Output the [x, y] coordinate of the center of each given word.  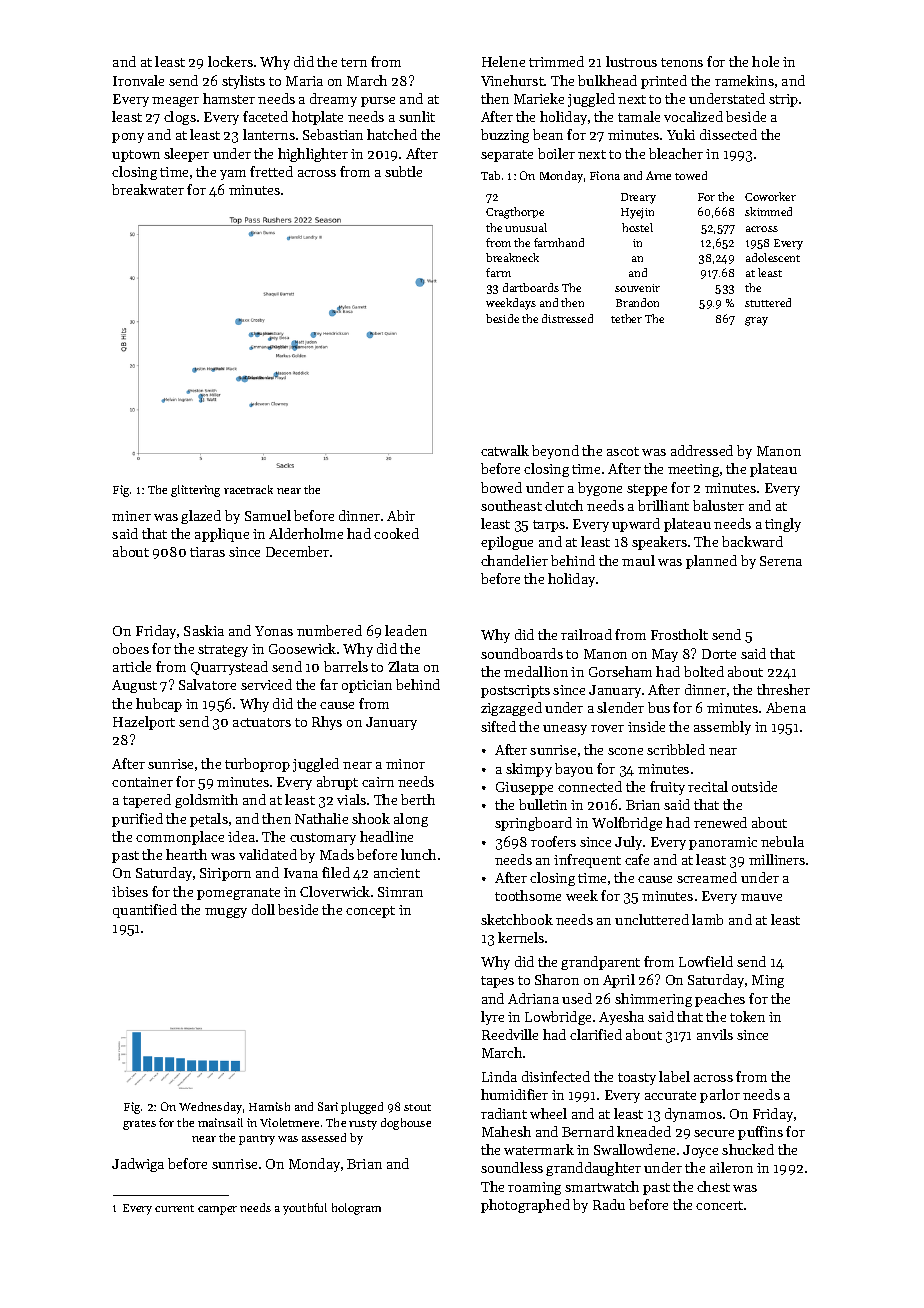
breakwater [148, 189]
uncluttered [652, 919]
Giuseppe [524, 788]
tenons [682, 62]
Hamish [269, 1106]
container [142, 782]
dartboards [531, 287]
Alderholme [306, 533]
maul [638, 560]
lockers [230, 61]
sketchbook [517, 919]
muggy [226, 913]
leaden [406, 630]
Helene [503, 61]
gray [756, 321]
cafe [637, 859]
